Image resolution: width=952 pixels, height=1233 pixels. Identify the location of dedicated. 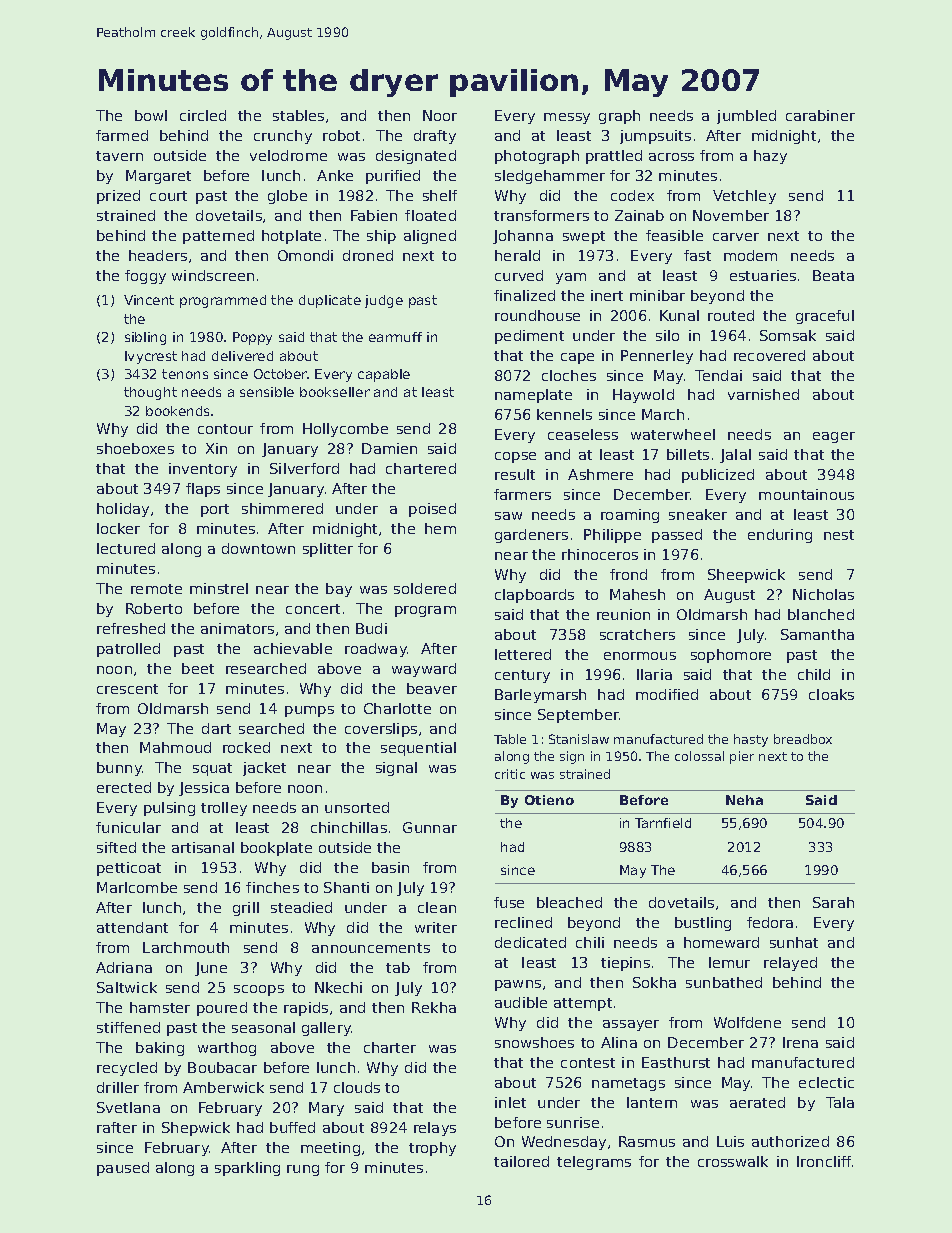
(530, 942).
